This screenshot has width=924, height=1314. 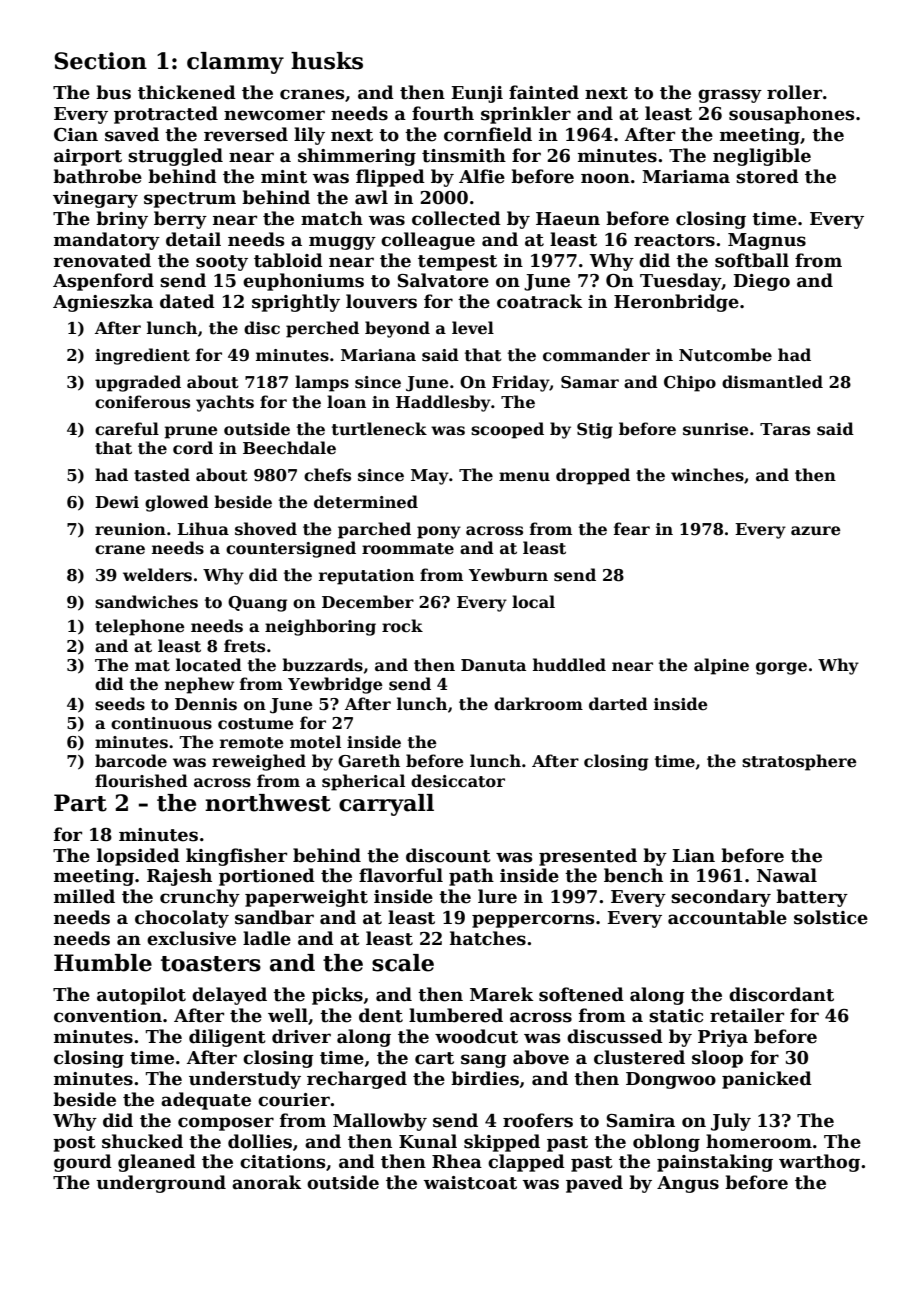 I want to click on reputation, so click(x=366, y=577).
